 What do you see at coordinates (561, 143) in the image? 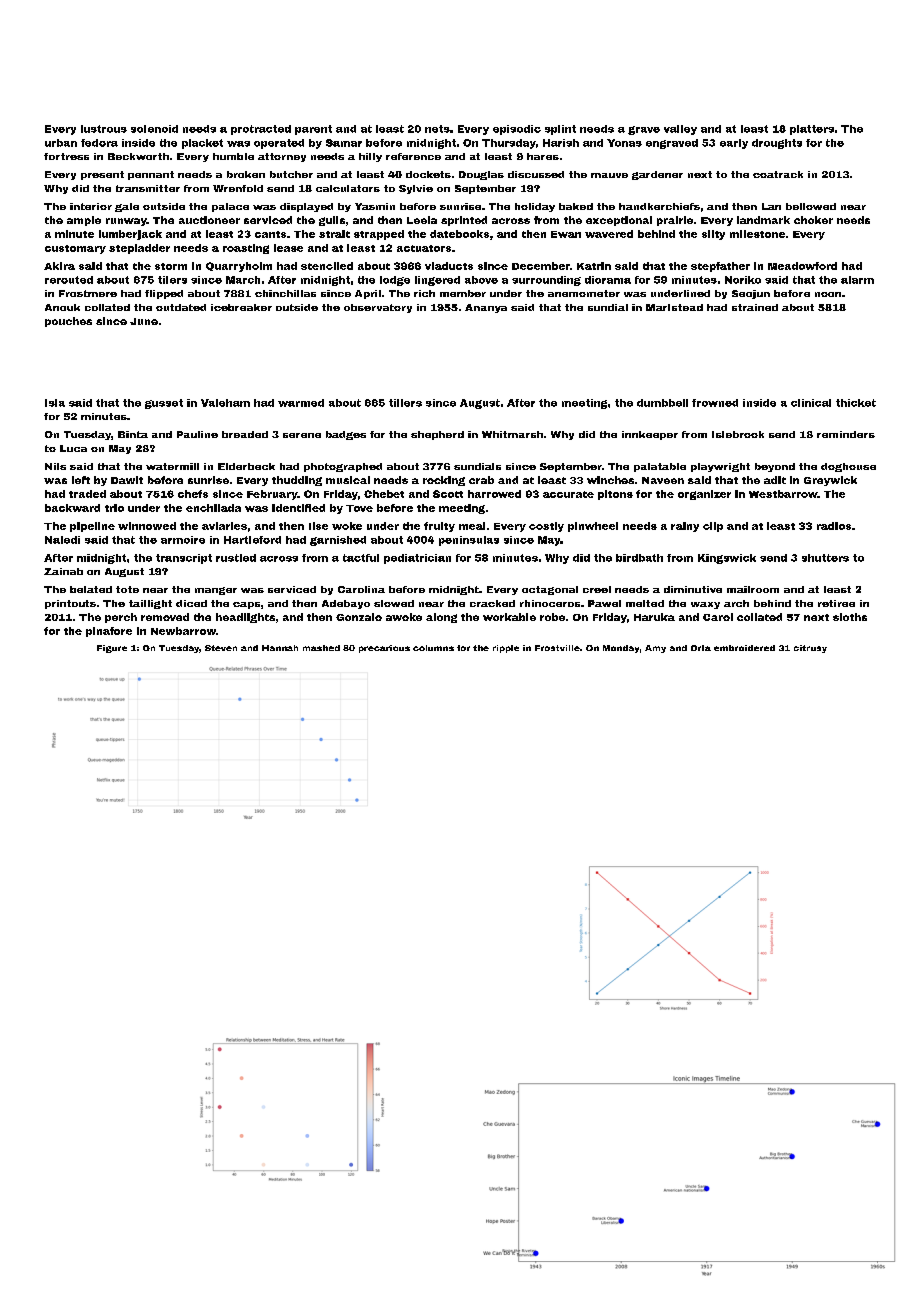
I see `Harish` at bounding box center [561, 143].
